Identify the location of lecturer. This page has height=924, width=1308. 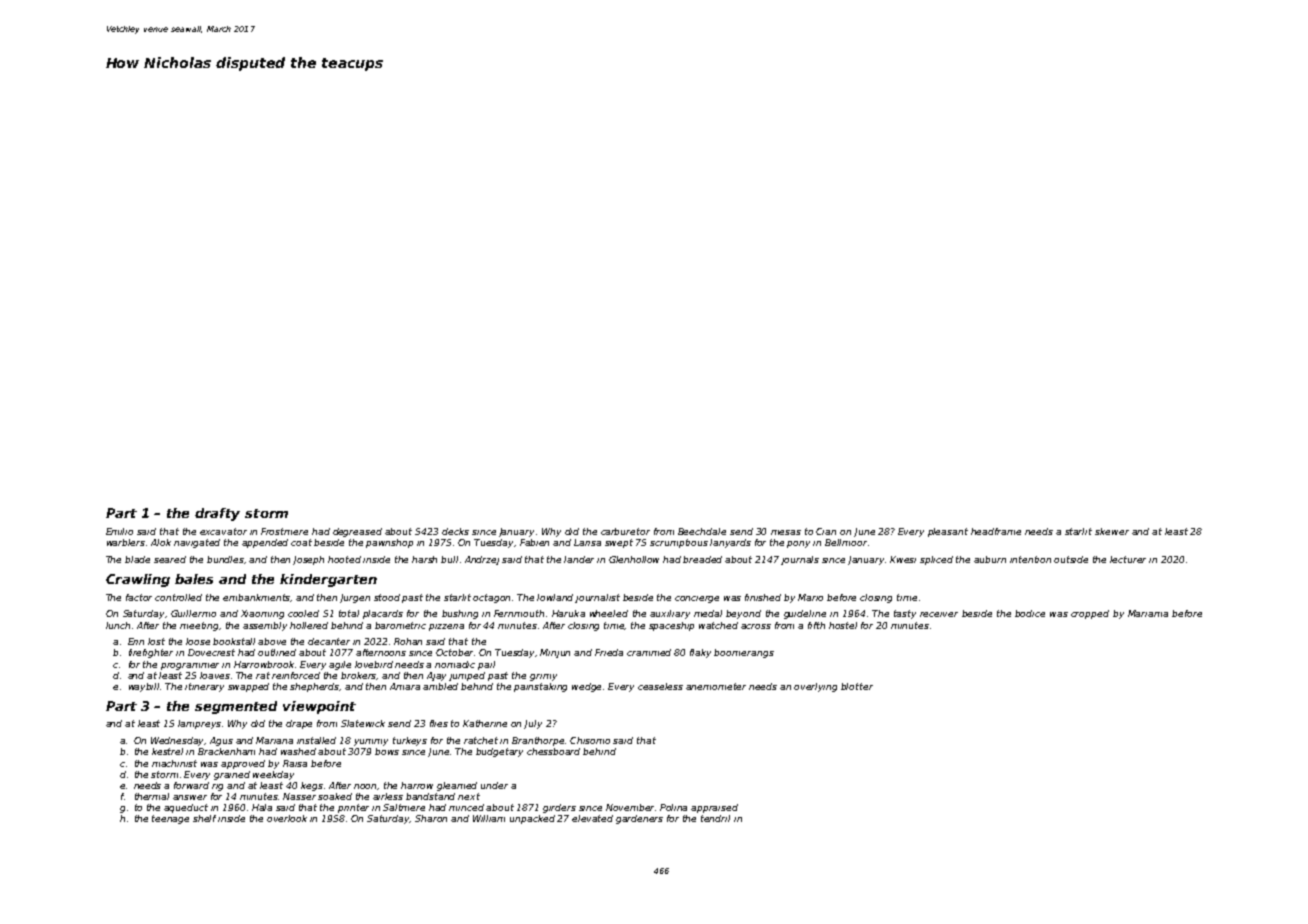
(1128, 559).
